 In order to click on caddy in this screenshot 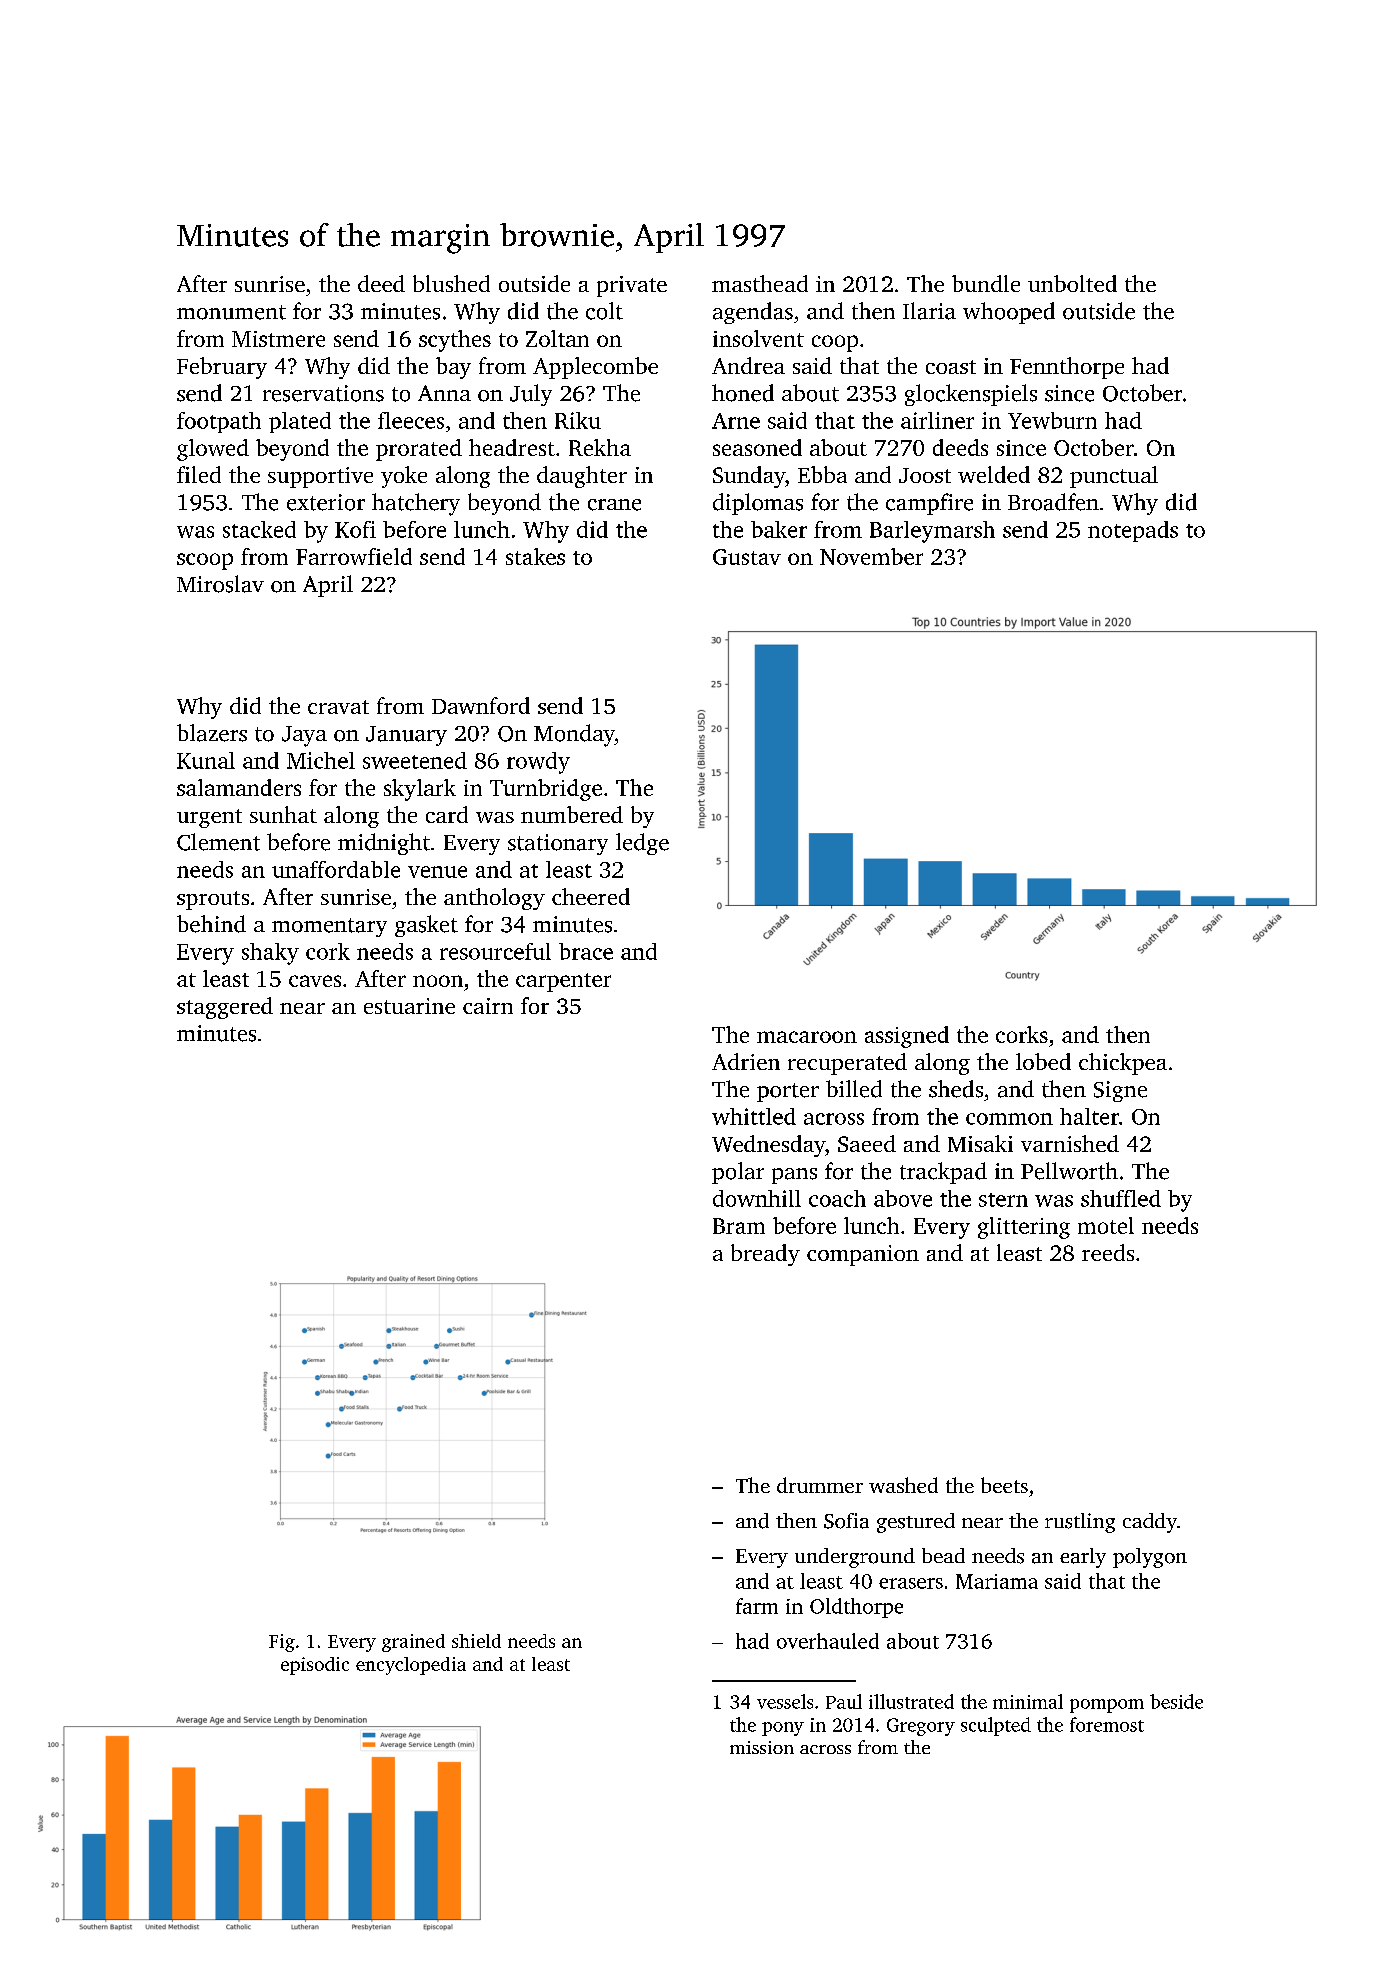, I will do `click(1150, 1523)`.
